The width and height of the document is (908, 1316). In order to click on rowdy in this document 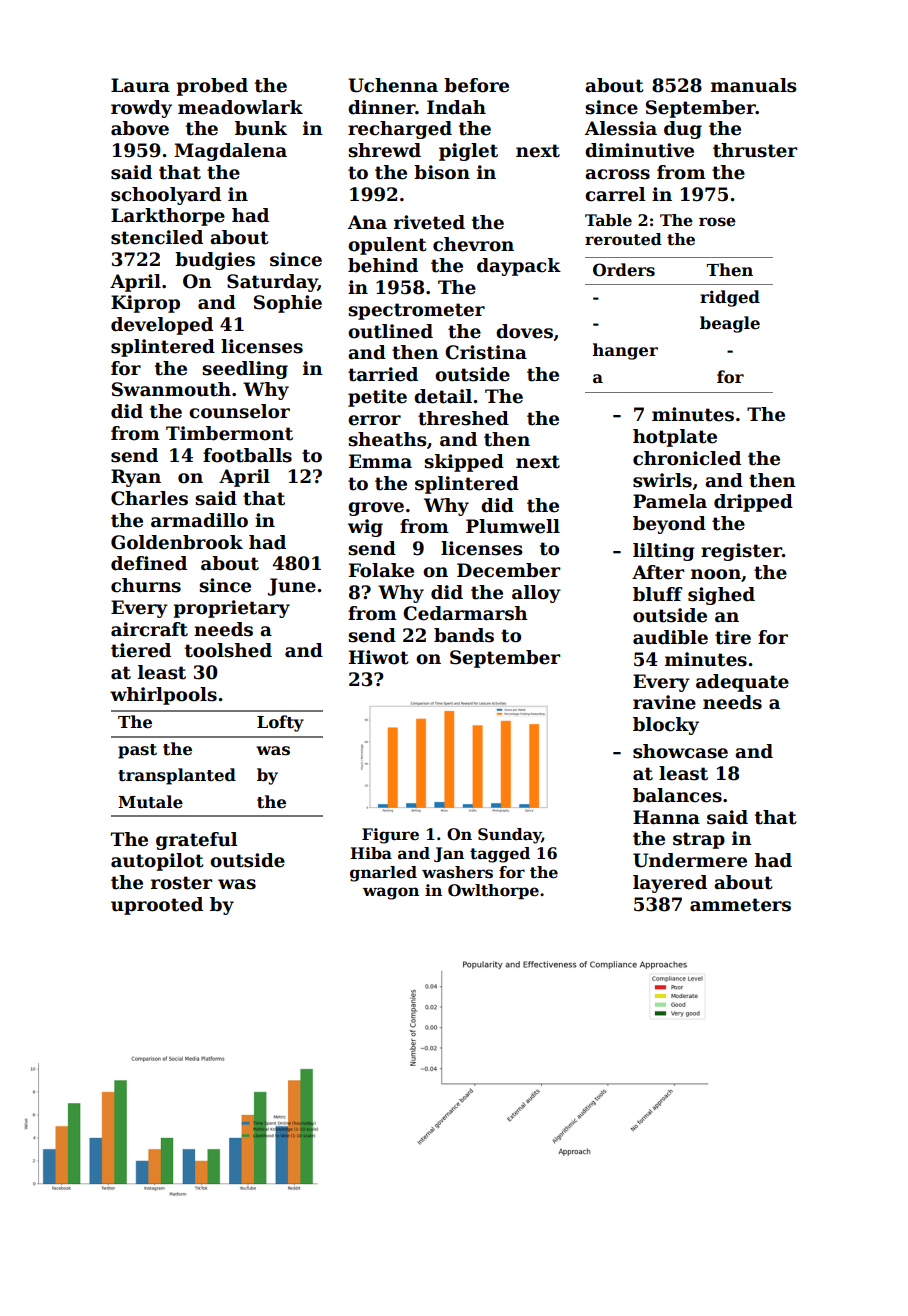, I will do `click(141, 109)`.
